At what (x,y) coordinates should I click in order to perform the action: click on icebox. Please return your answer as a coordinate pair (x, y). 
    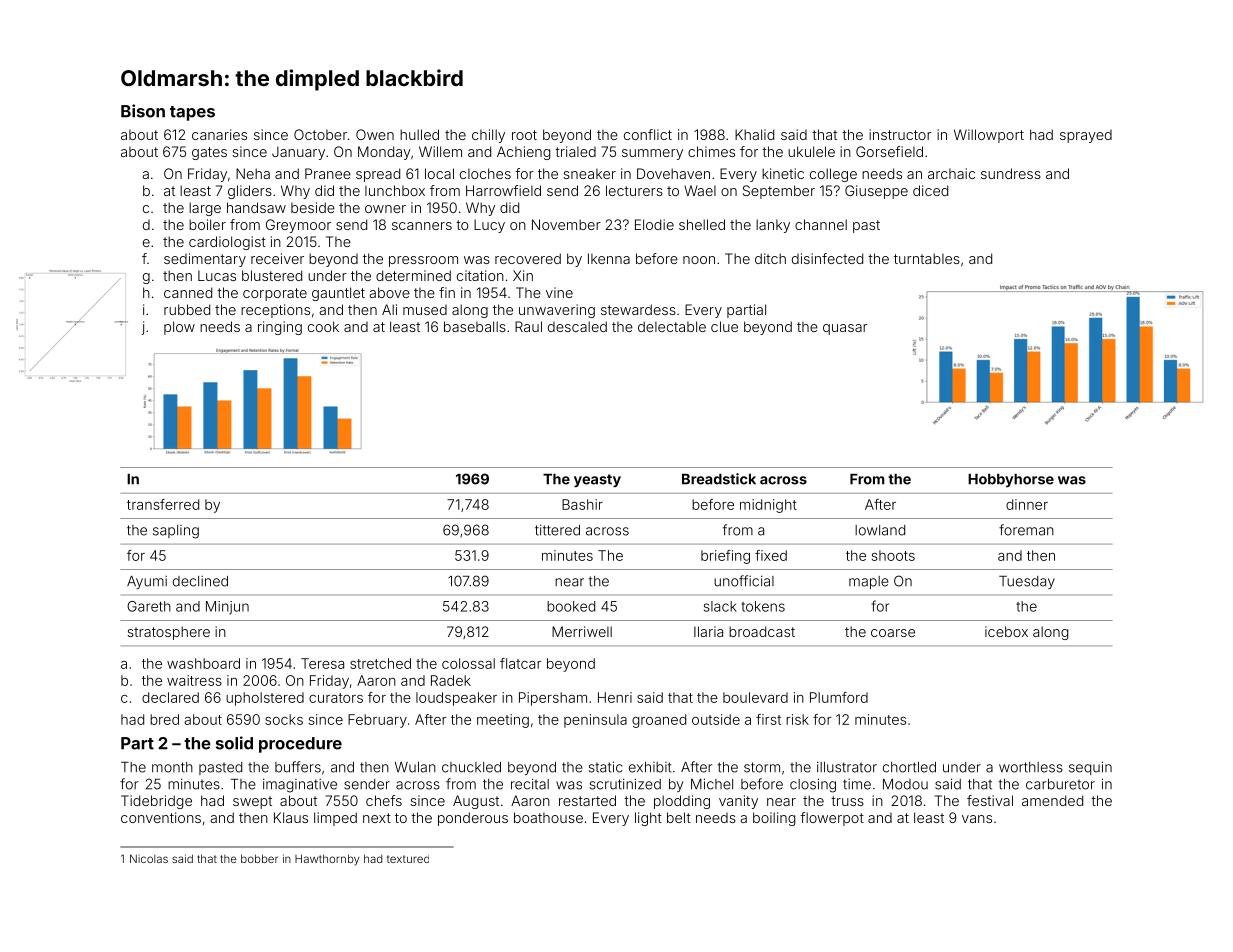
    Looking at the image, I should click on (1006, 631).
